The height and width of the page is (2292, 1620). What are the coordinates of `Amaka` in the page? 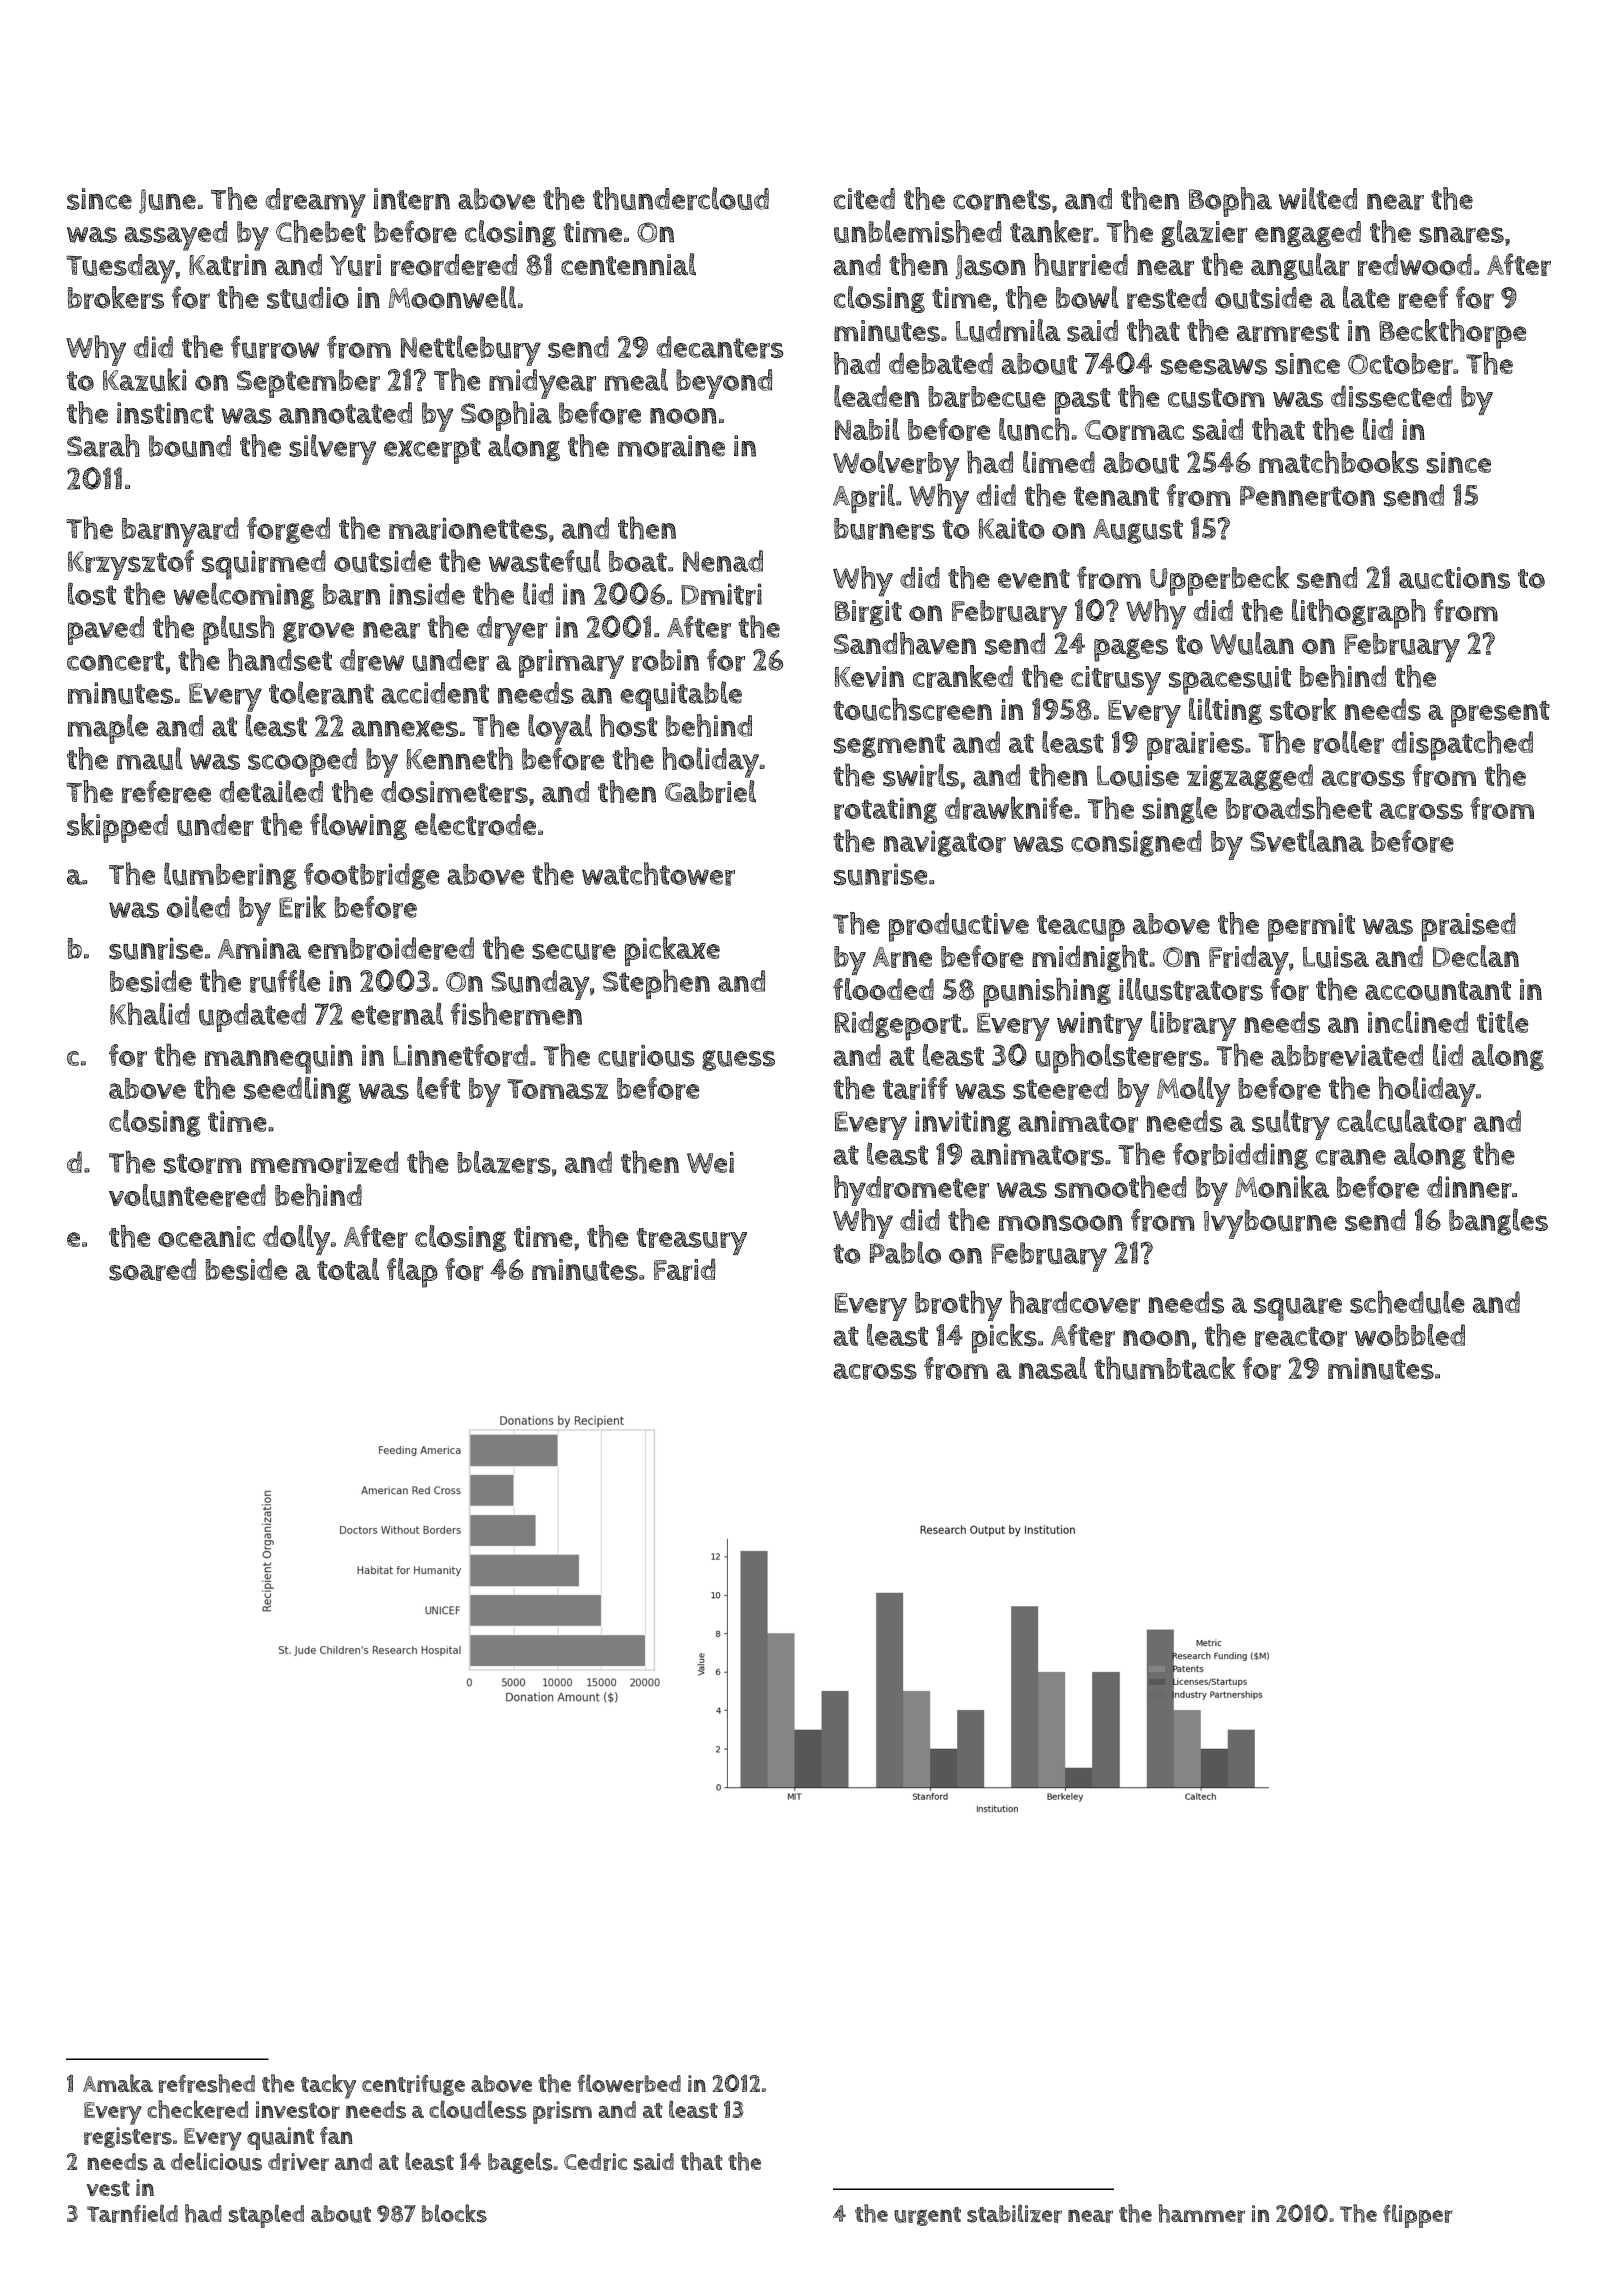 It's located at (118, 2083).
